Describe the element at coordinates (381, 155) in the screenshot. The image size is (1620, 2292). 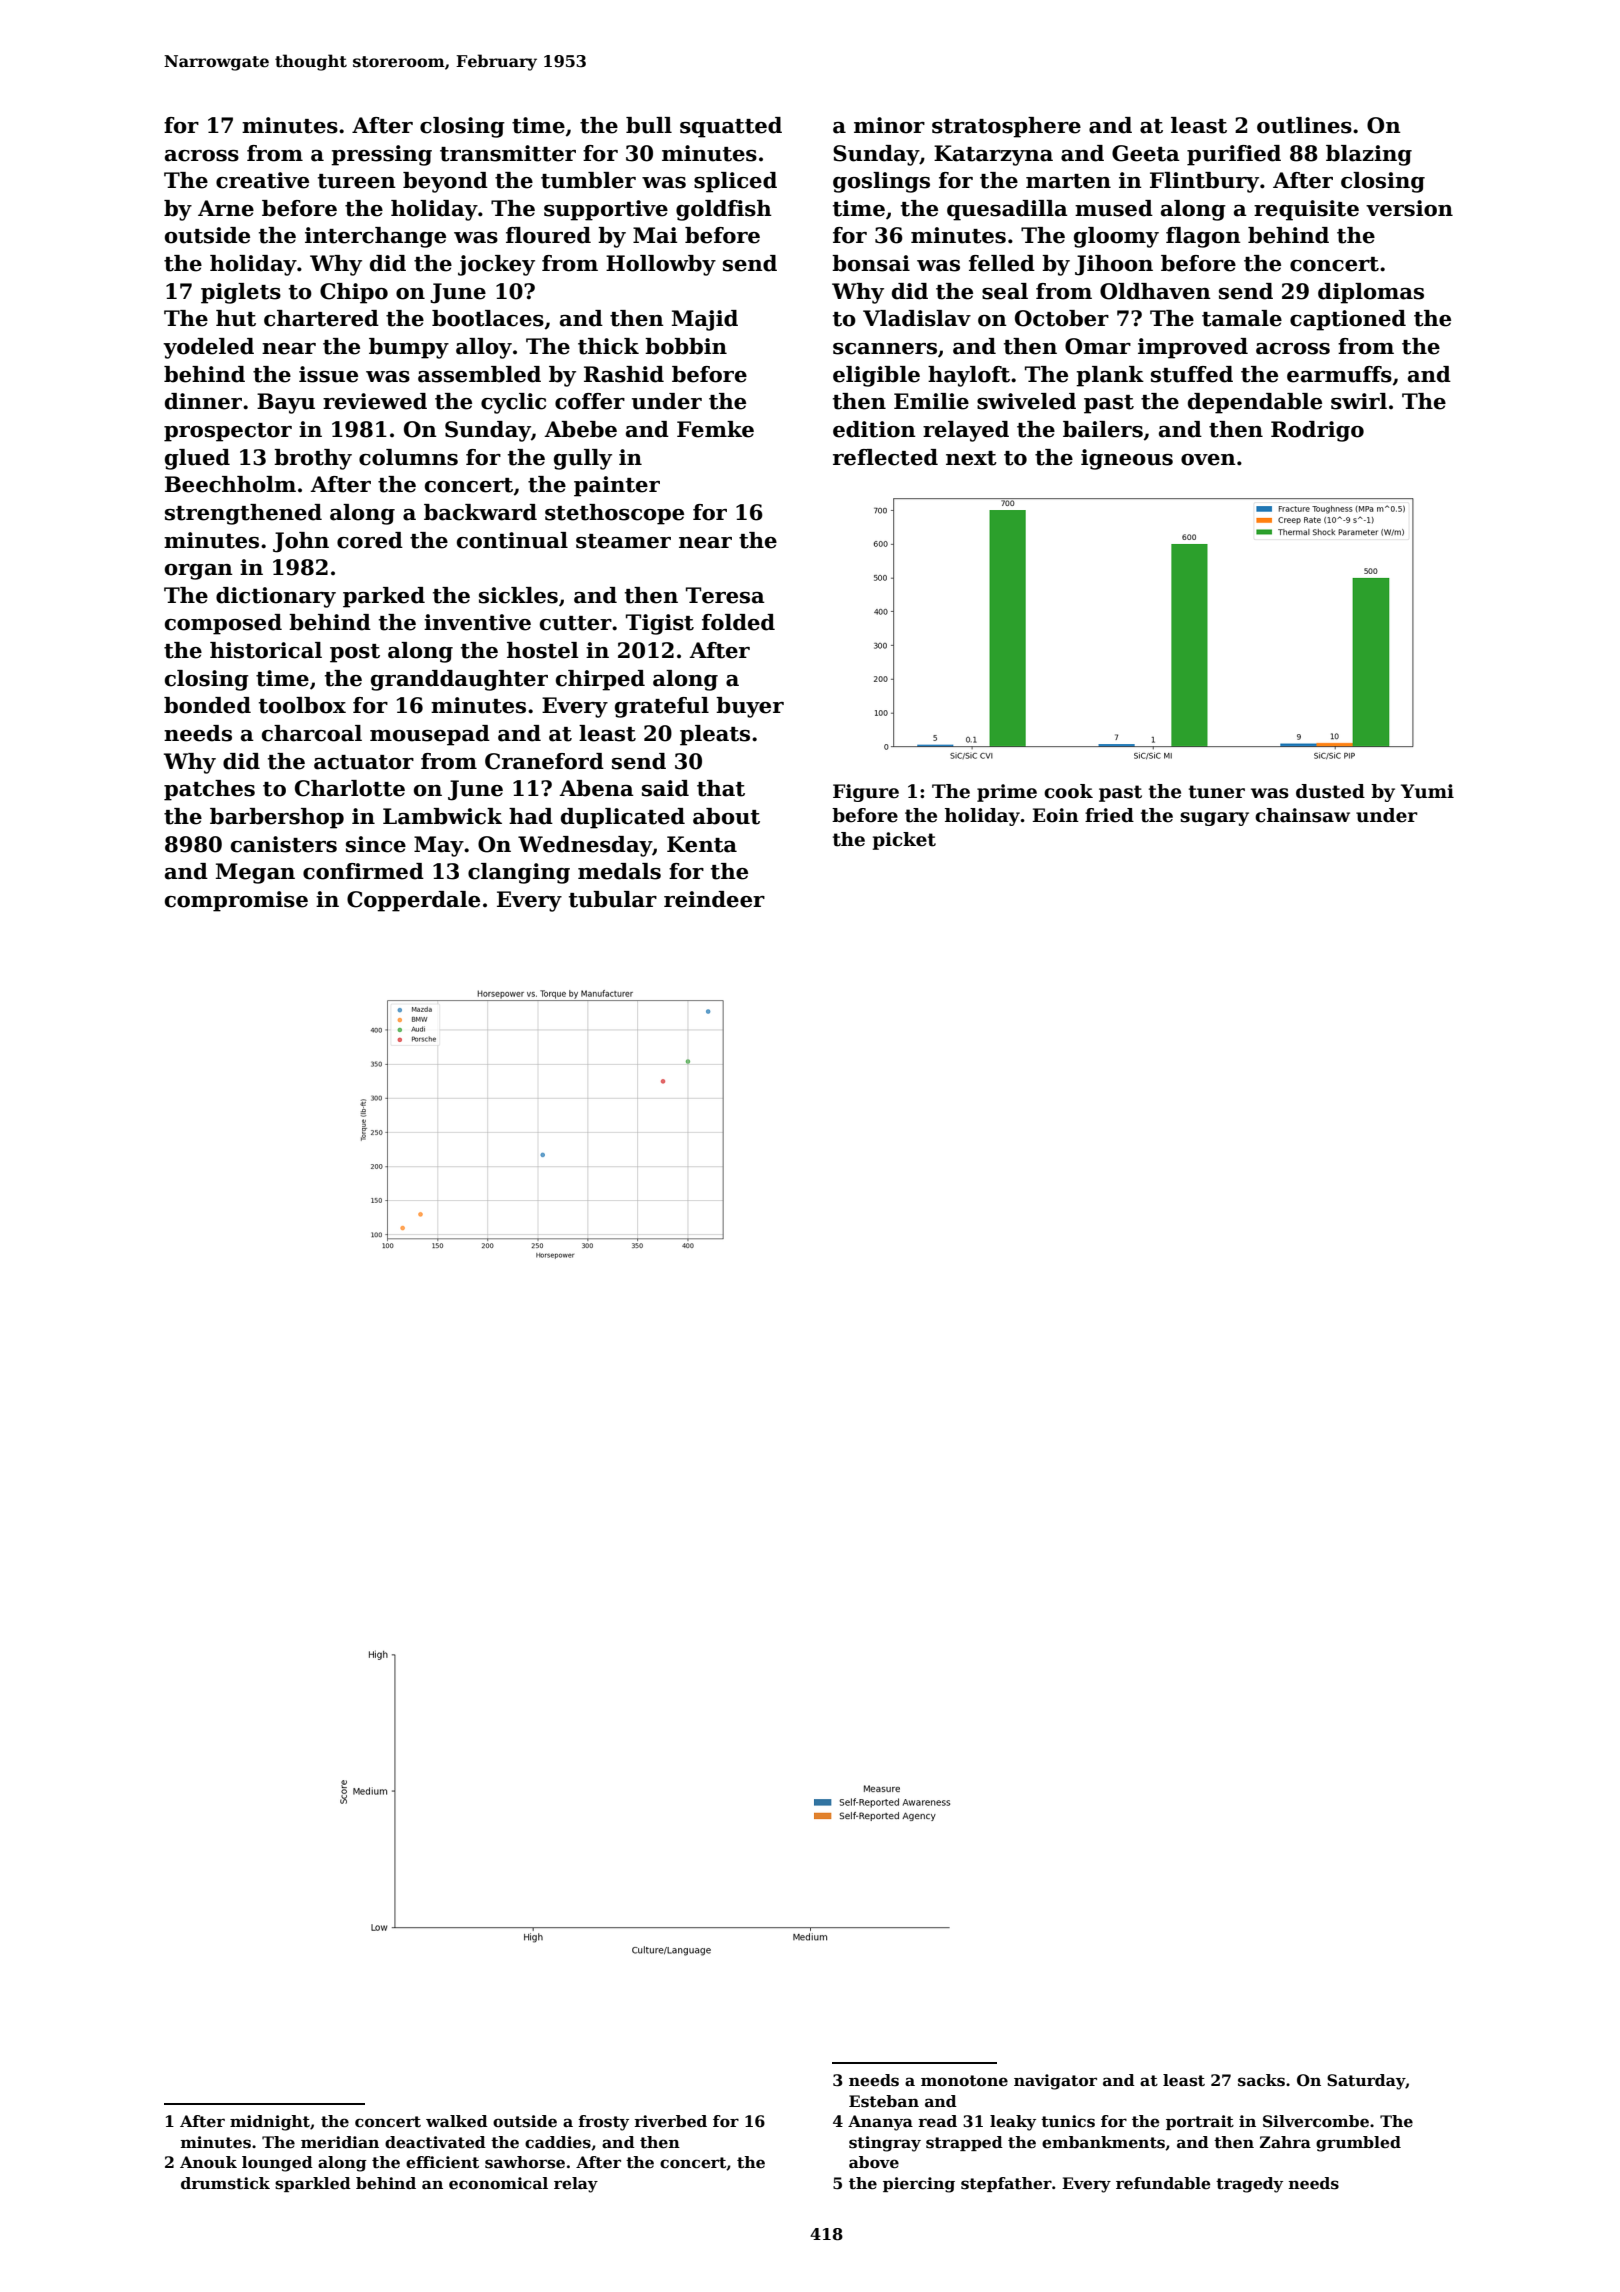
I see `pressing` at that location.
